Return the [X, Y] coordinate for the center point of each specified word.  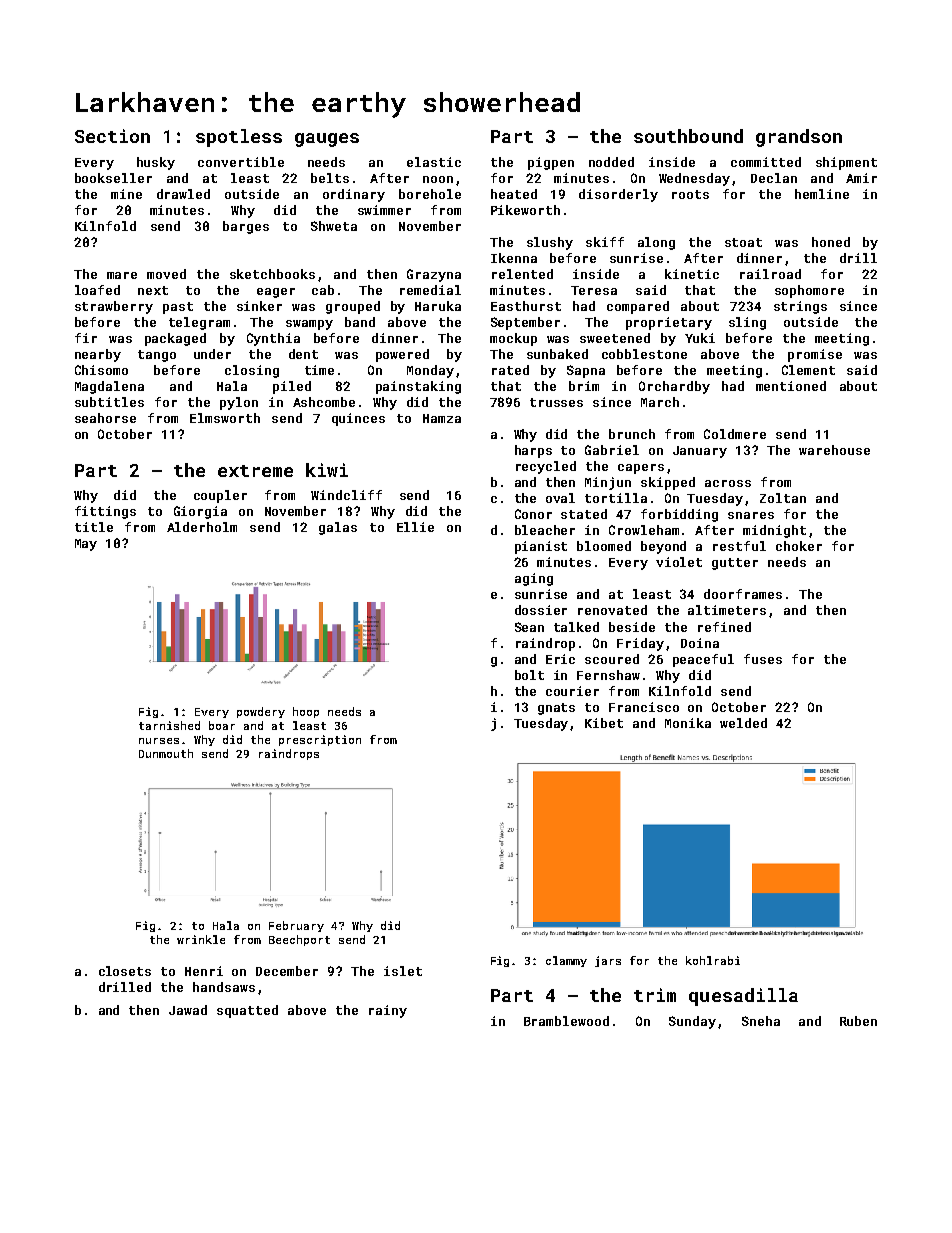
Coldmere [735, 434]
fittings [105, 512]
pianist [541, 547]
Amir [861, 178]
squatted [247, 1011]
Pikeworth [525, 210]
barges [246, 227]
